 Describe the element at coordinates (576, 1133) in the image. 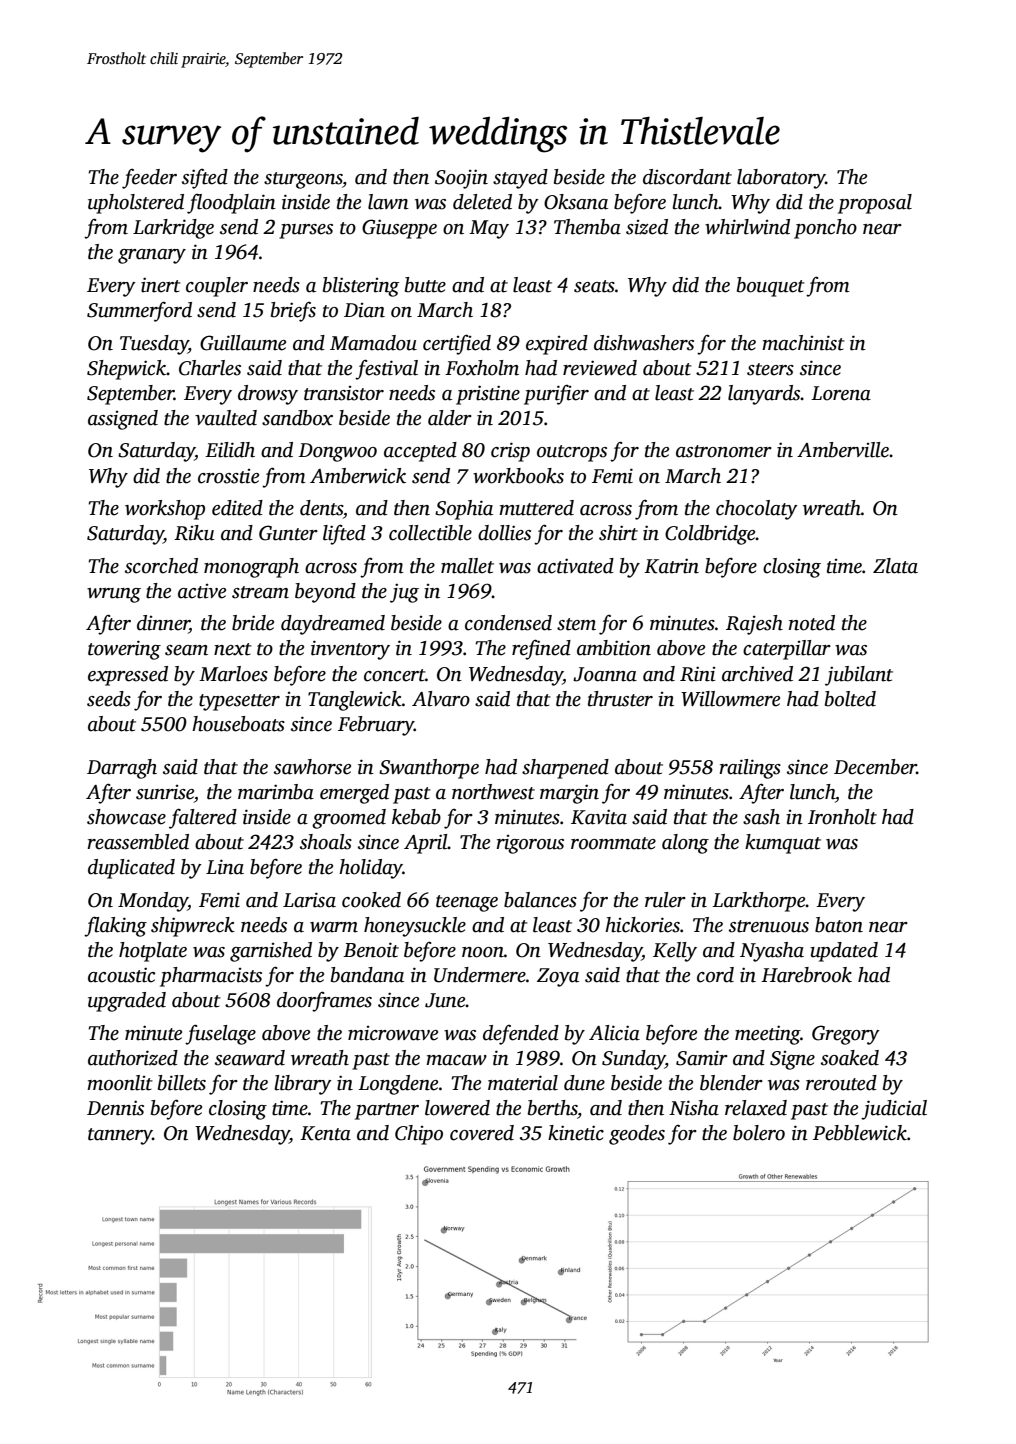

I see `kinetic` at that location.
